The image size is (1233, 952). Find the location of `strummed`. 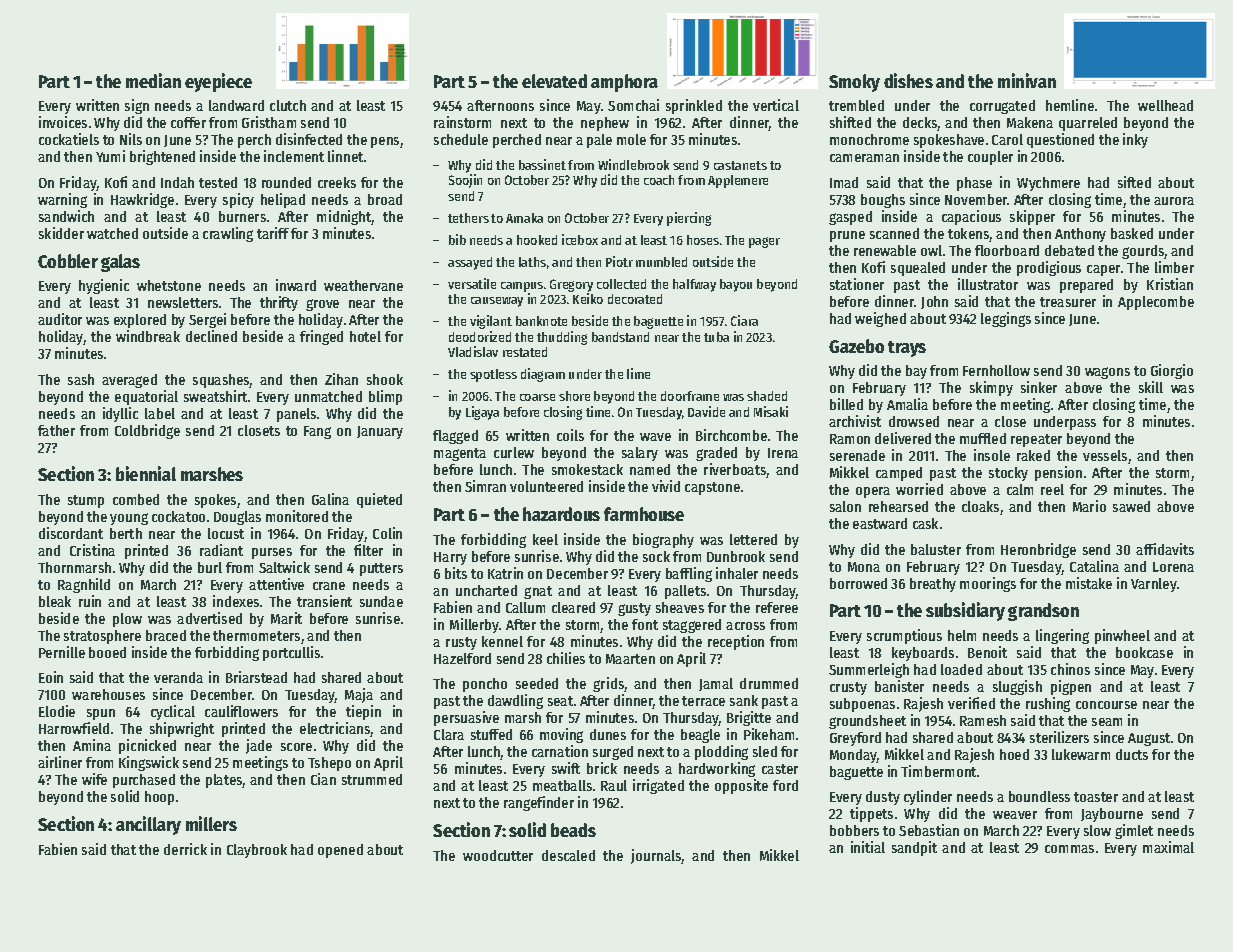

strummed is located at coordinates (372, 779).
